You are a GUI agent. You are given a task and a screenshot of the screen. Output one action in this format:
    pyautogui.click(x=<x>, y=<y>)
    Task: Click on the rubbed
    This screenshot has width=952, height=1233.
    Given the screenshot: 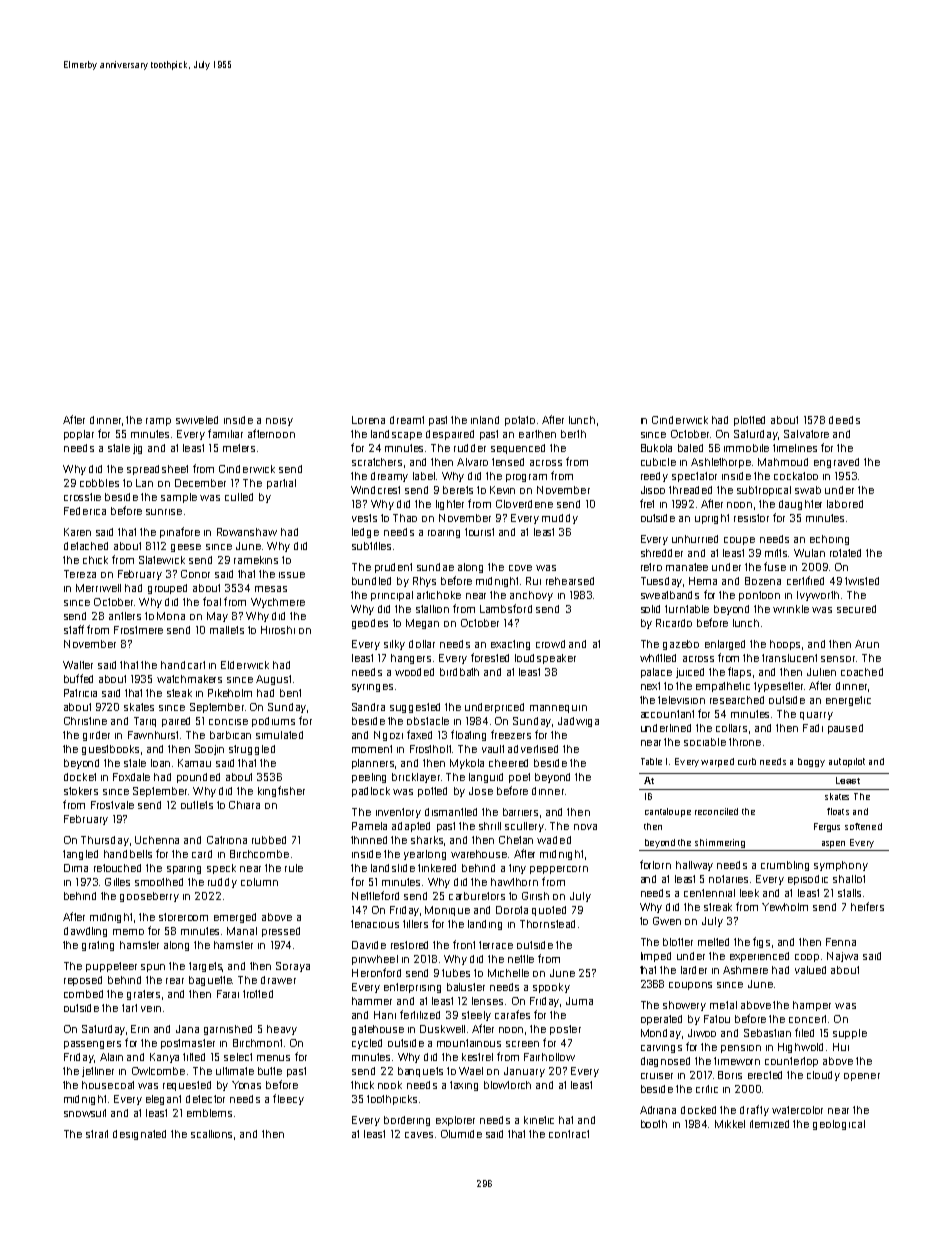 What is the action you would take?
    pyautogui.click(x=269, y=840)
